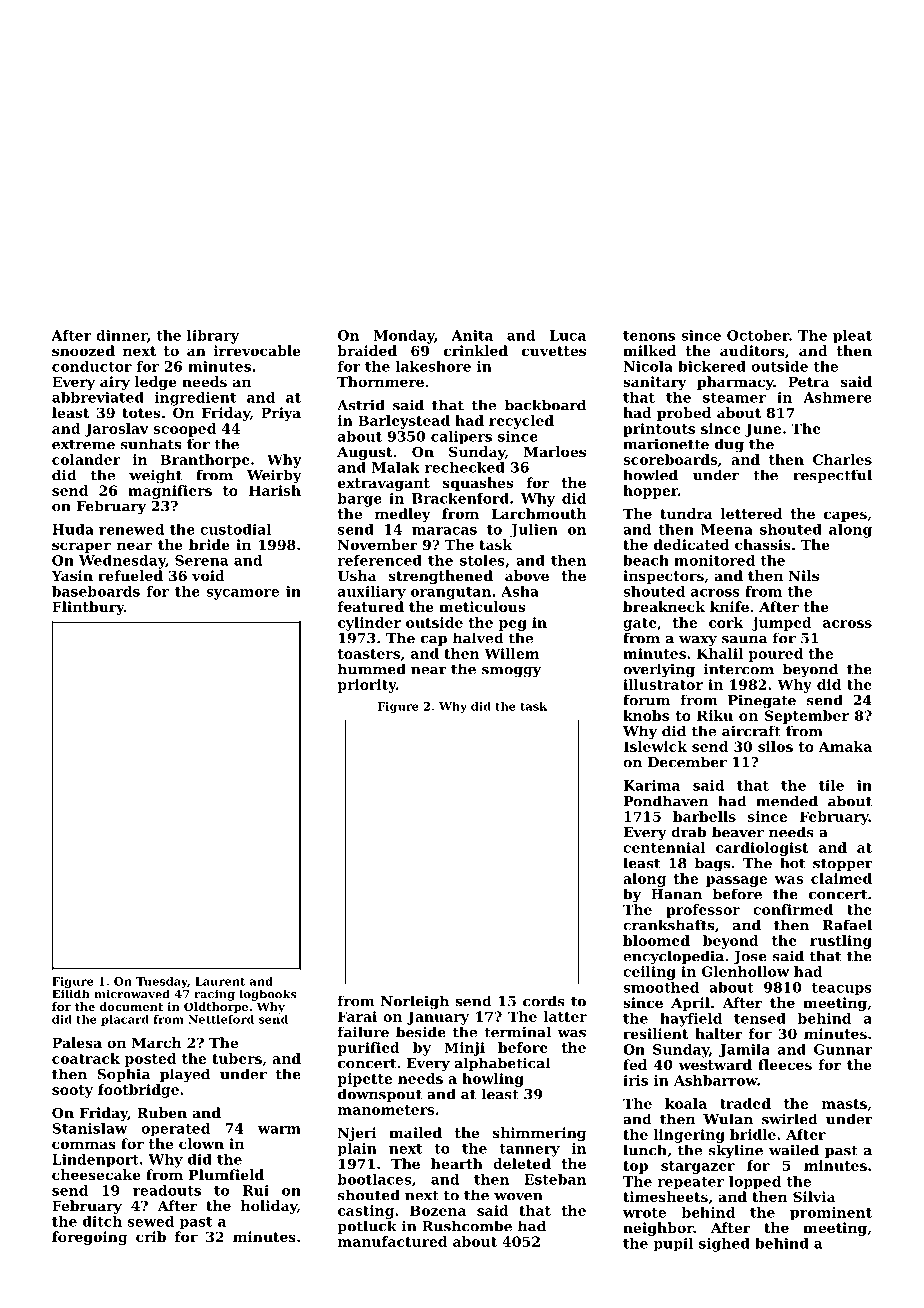 This document has width=924, height=1308. Describe the element at coordinates (751, 513) in the document. I see `lettered` at that location.
